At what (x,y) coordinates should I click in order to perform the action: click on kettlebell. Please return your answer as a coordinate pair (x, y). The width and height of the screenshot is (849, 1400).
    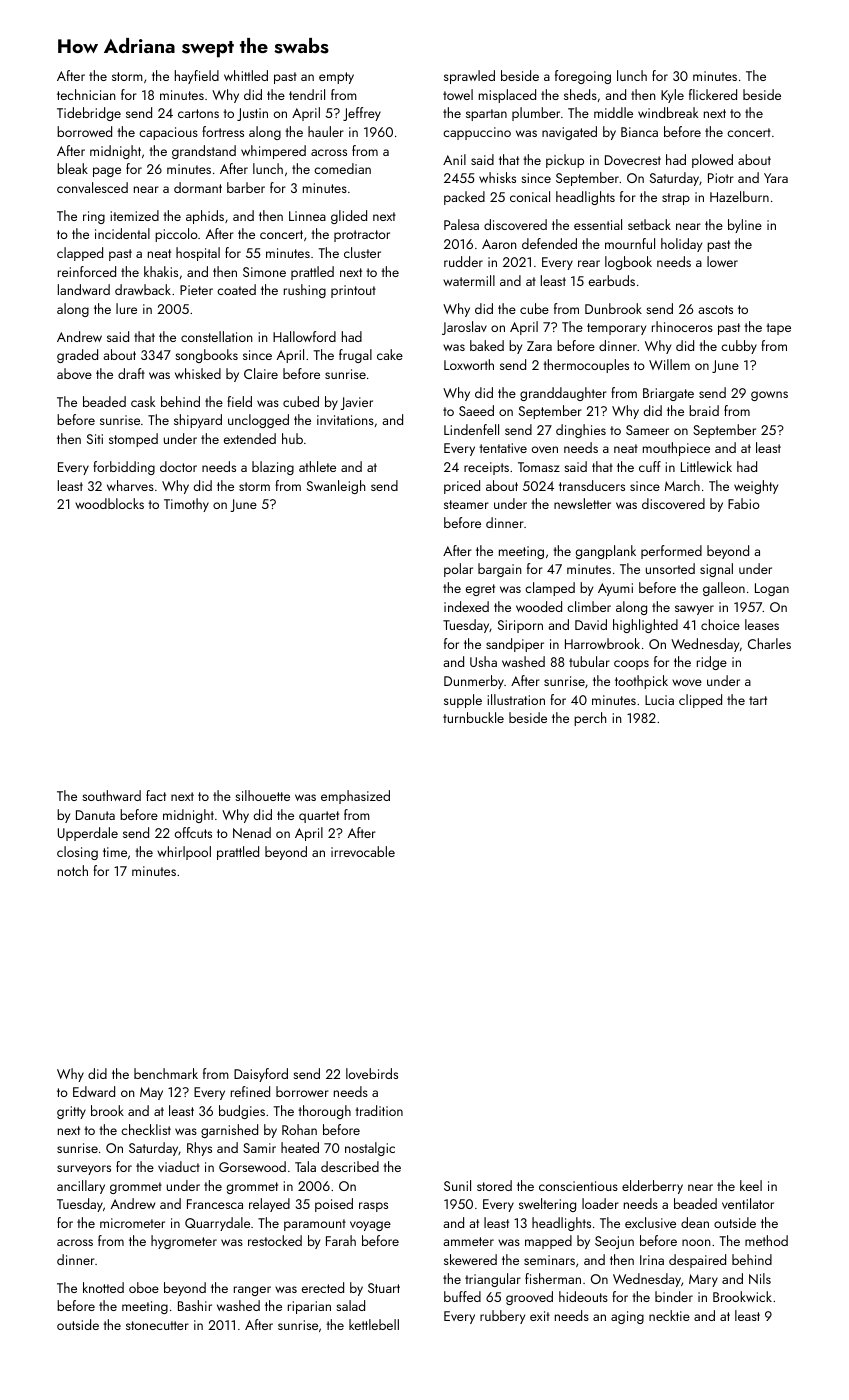
    Looking at the image, I should click on (374, 1324).
